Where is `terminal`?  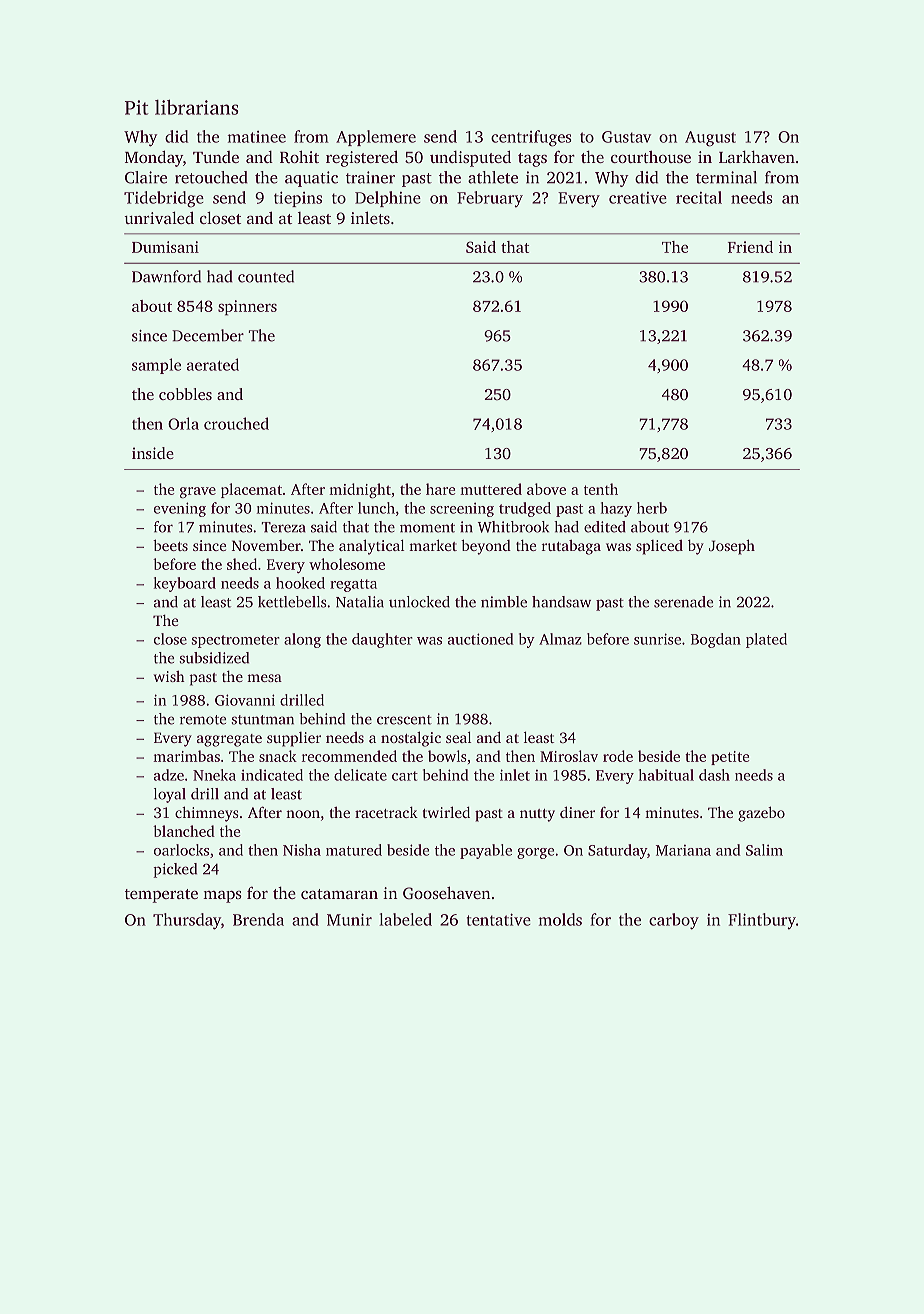 terminal is located at coordinates (726, 177).
